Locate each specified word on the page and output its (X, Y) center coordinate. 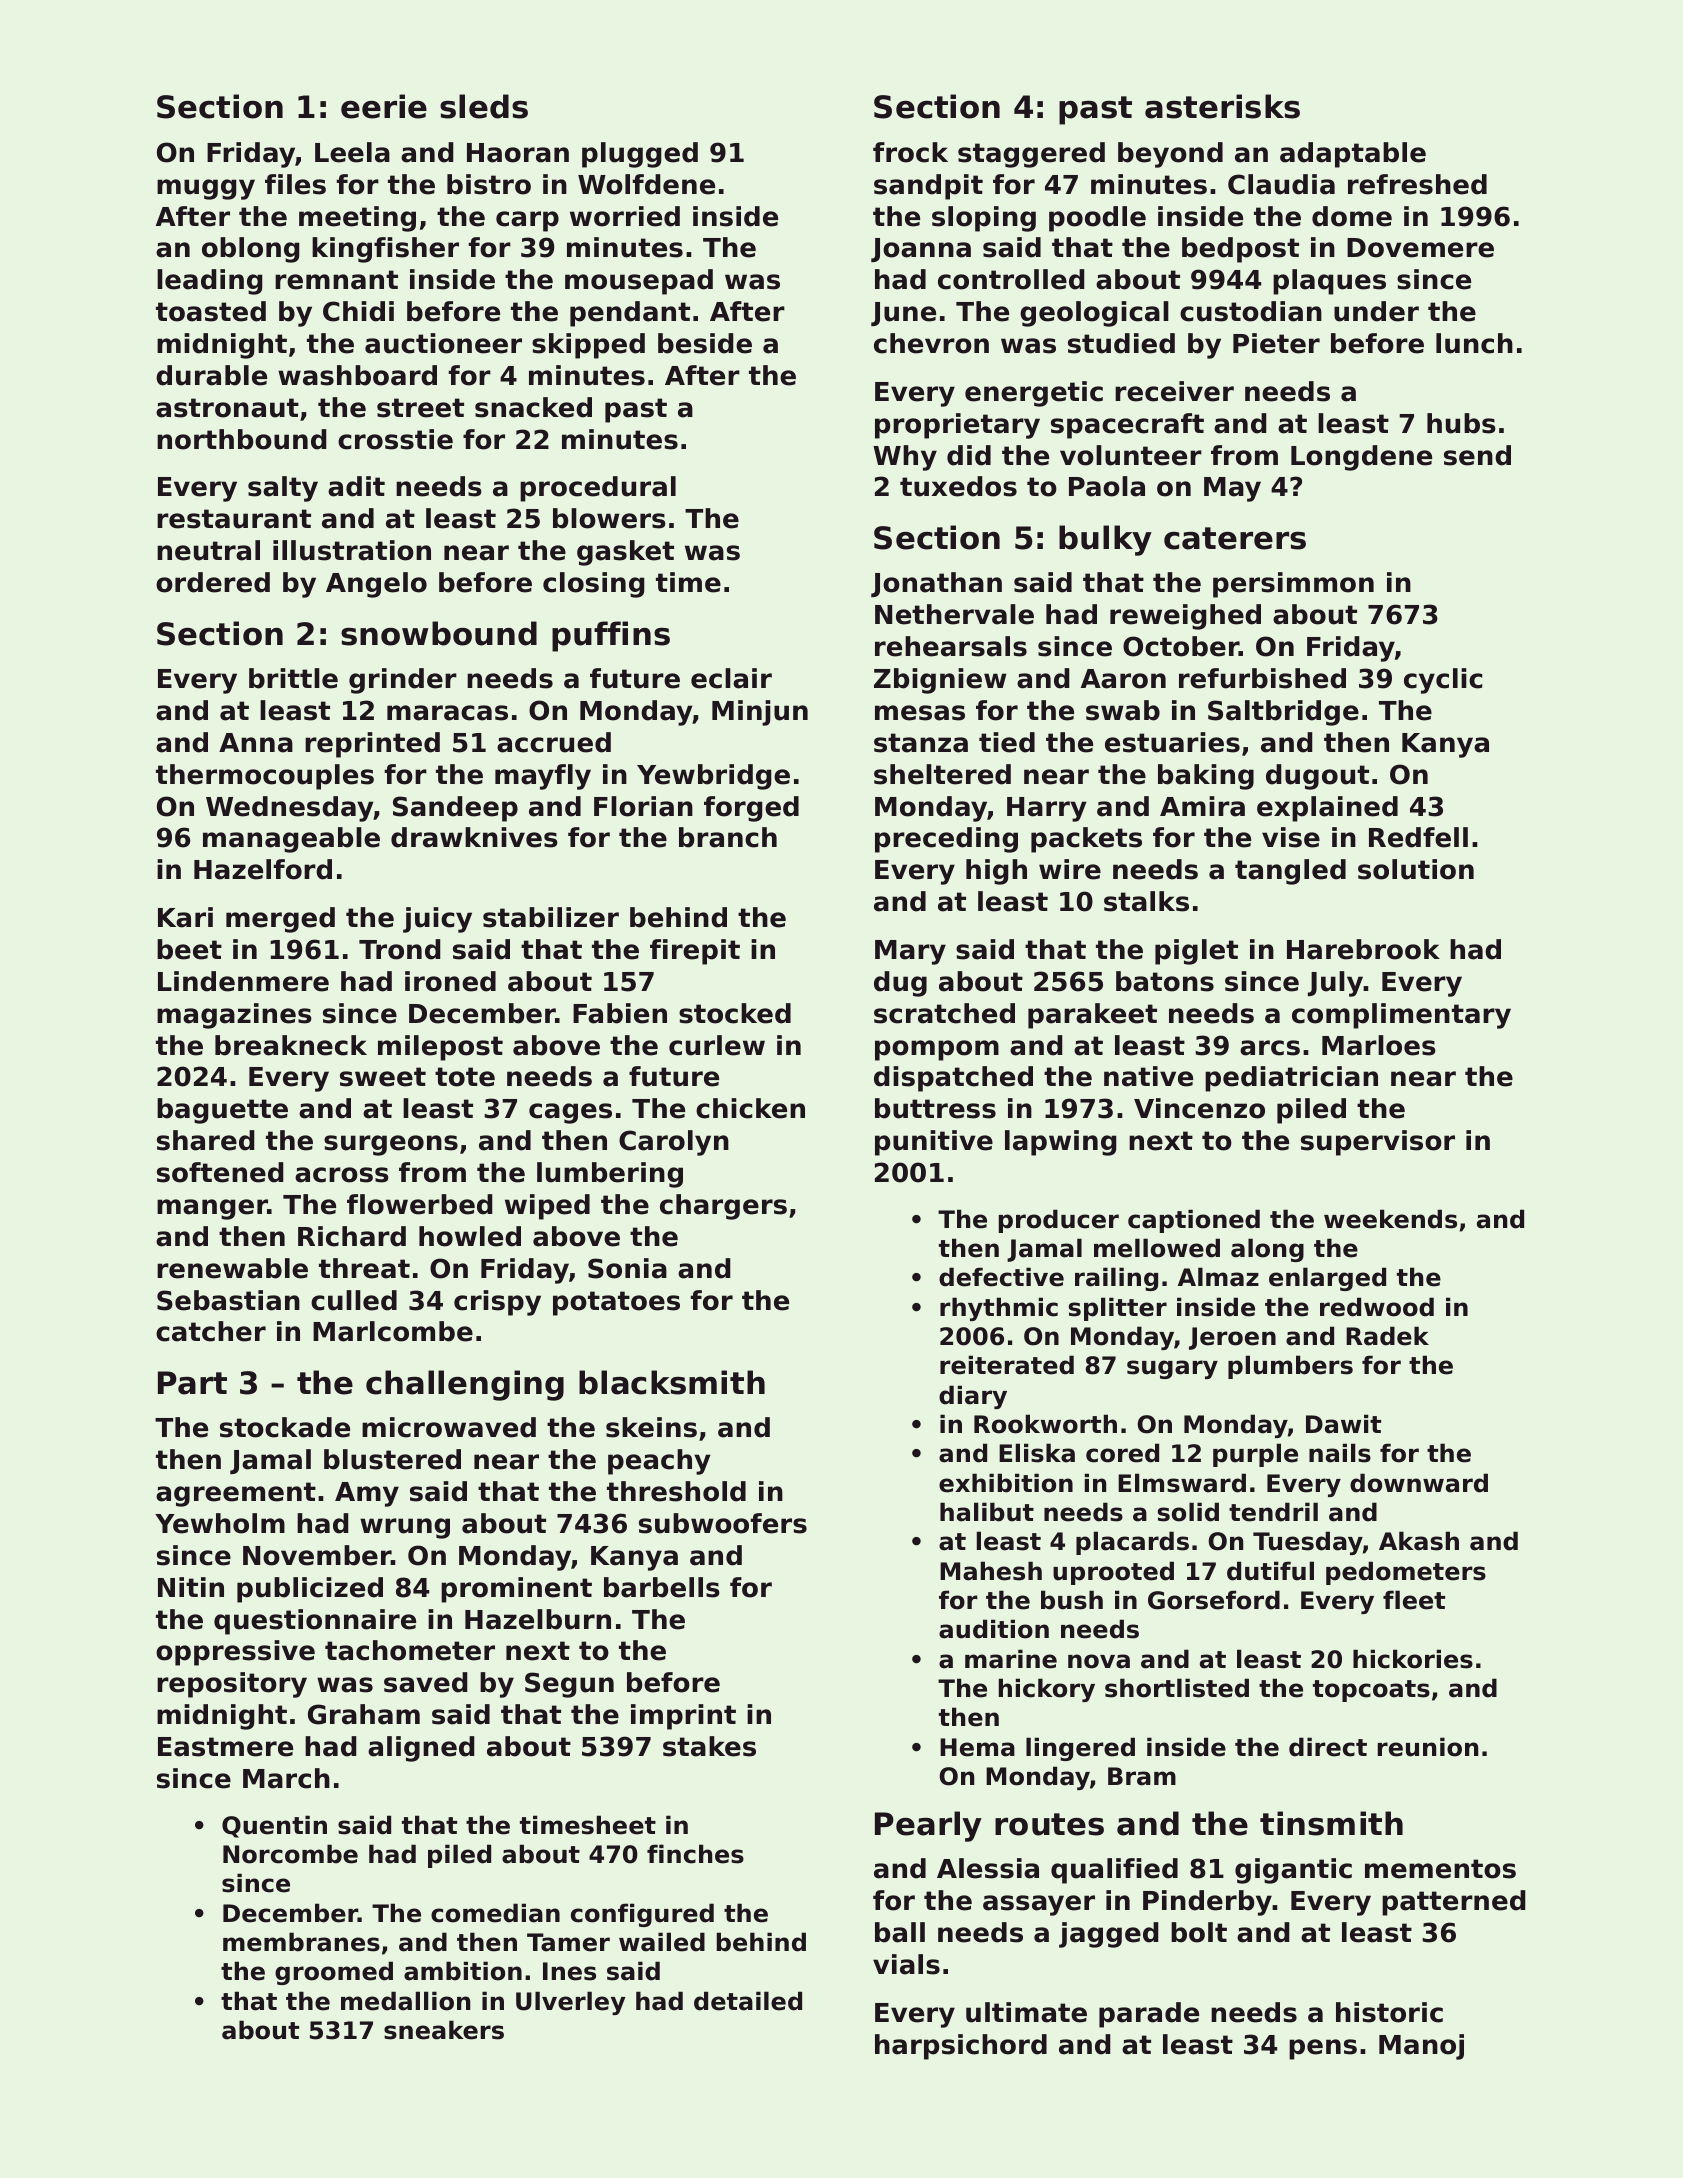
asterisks (1222, 106)
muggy (206, 189)
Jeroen (1232, 1338)
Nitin (191, 1587)
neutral (208, 550)
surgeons (391, 1145)
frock (910, 152)
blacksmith (672, 1382)
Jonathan (936, 584)
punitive (934, 1143)
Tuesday (1308, 1543)
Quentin (274, 1826)
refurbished (1262, 678)
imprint (683, 1717)
